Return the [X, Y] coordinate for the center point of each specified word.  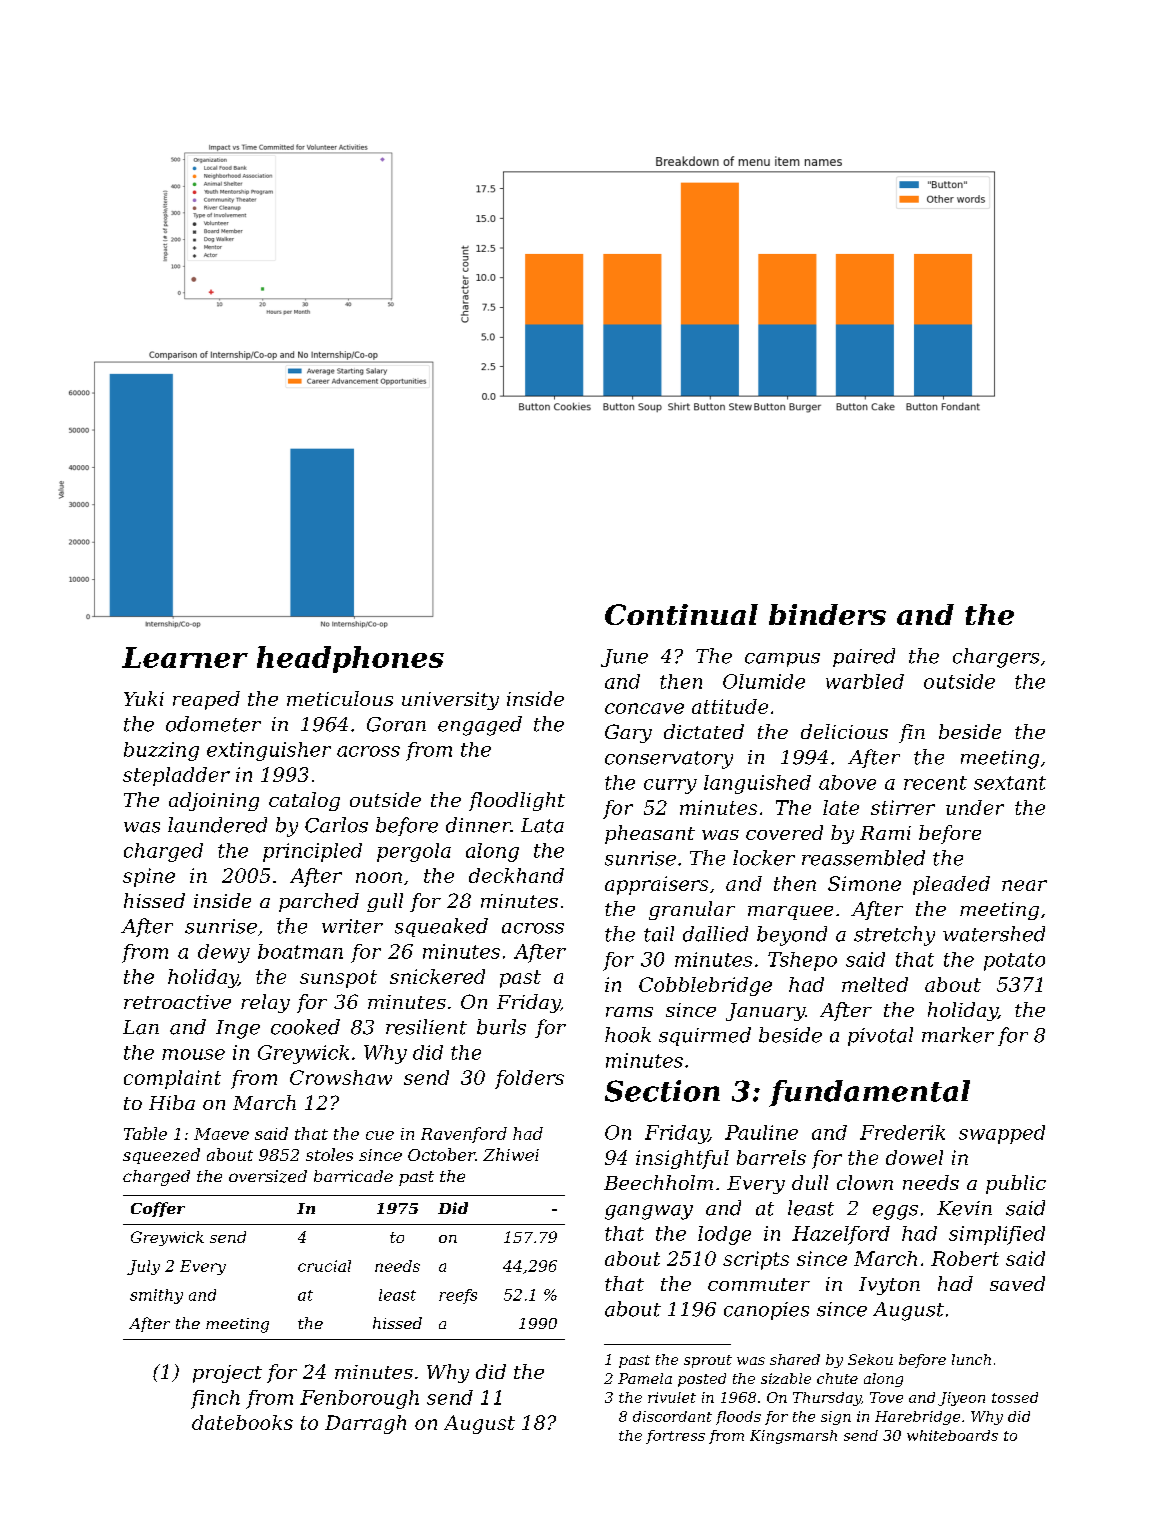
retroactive [177, 1002]
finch [215, 1399]
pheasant [650, 834]
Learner [185, 657]
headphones [350, 659]
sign [836, 1418]
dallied [715, 934]
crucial [324, 1266]
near [1024, 885]
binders [827, 614]
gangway [649, 1212]
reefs [458, 1296]
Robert [965, 1258]
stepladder [176, 776]
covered [784, 832]
